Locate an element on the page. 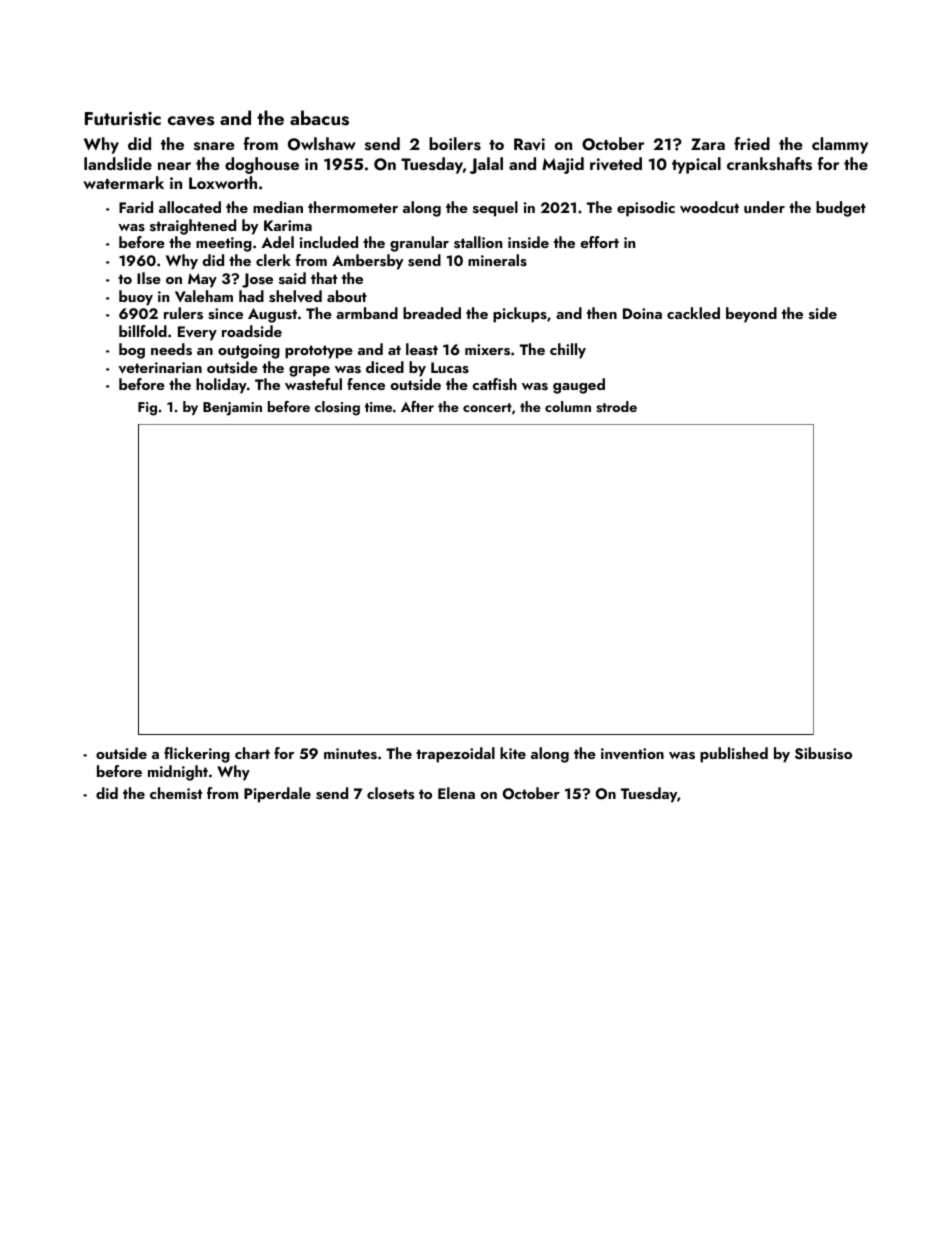  budget is located at coordinates (841, 209).
